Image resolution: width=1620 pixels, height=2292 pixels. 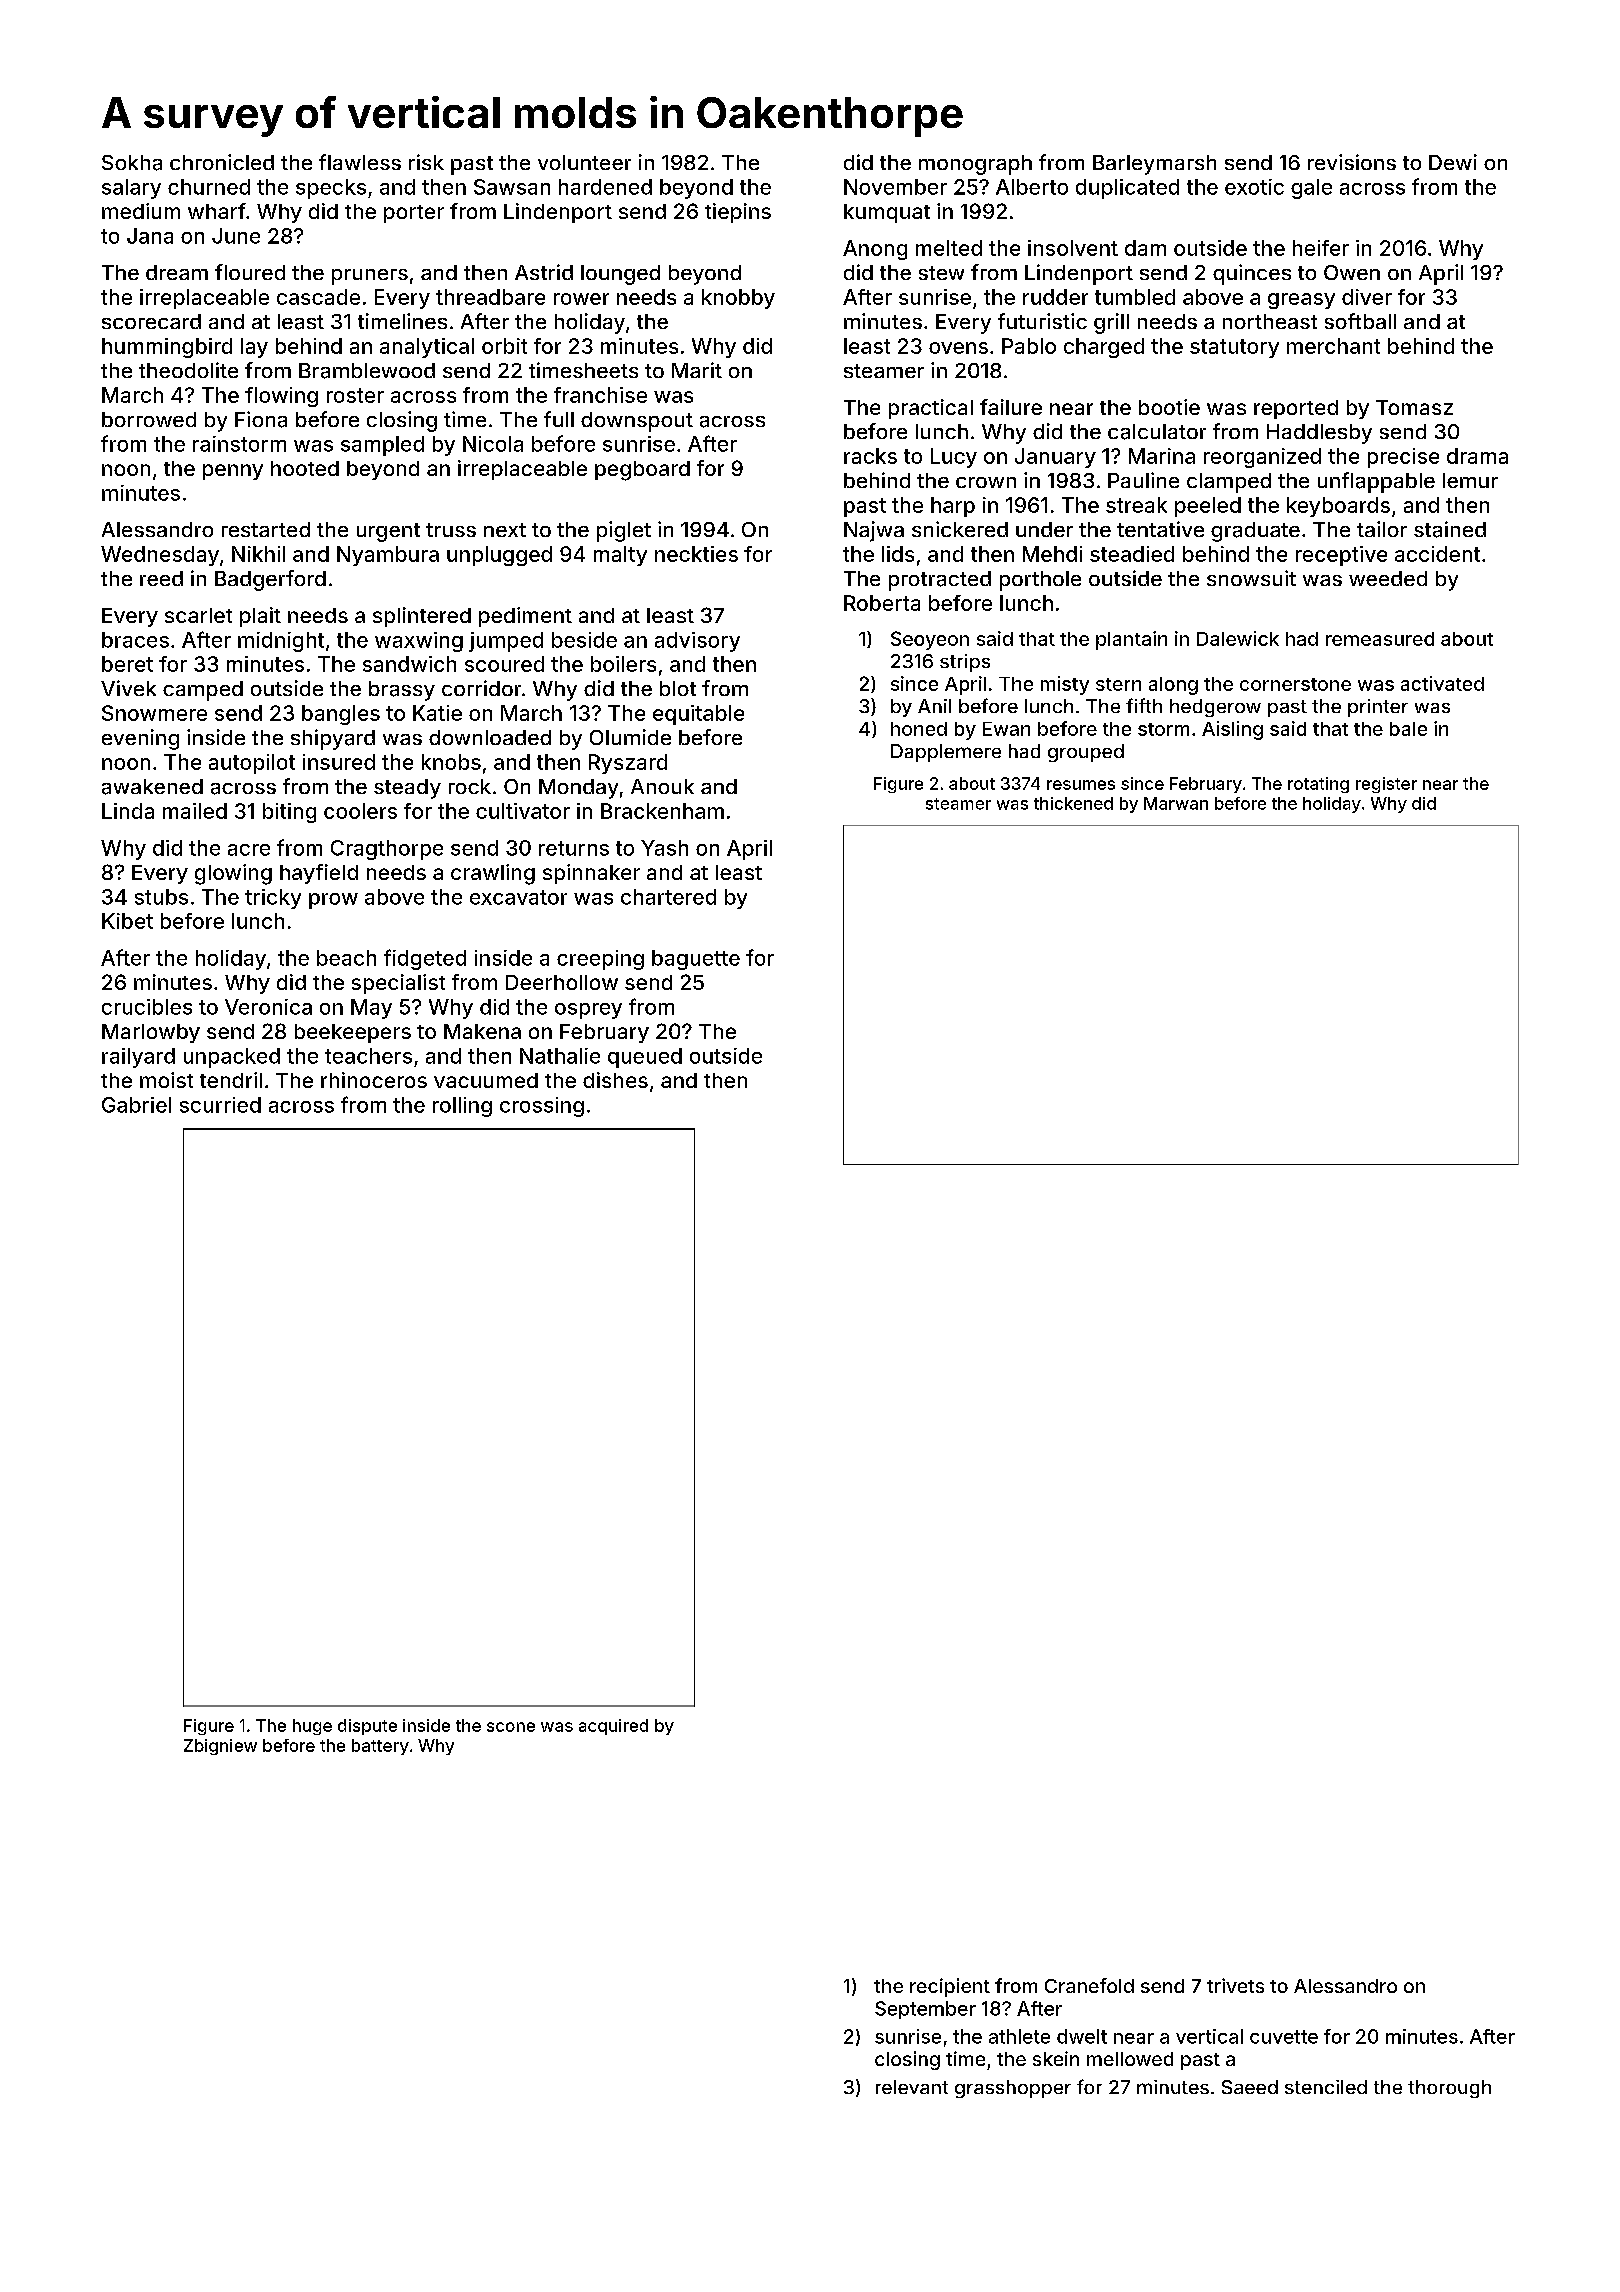 What do you see at coordinates (493, 874) in the document?
I see `crawling` at bounding box center [493, 874].
